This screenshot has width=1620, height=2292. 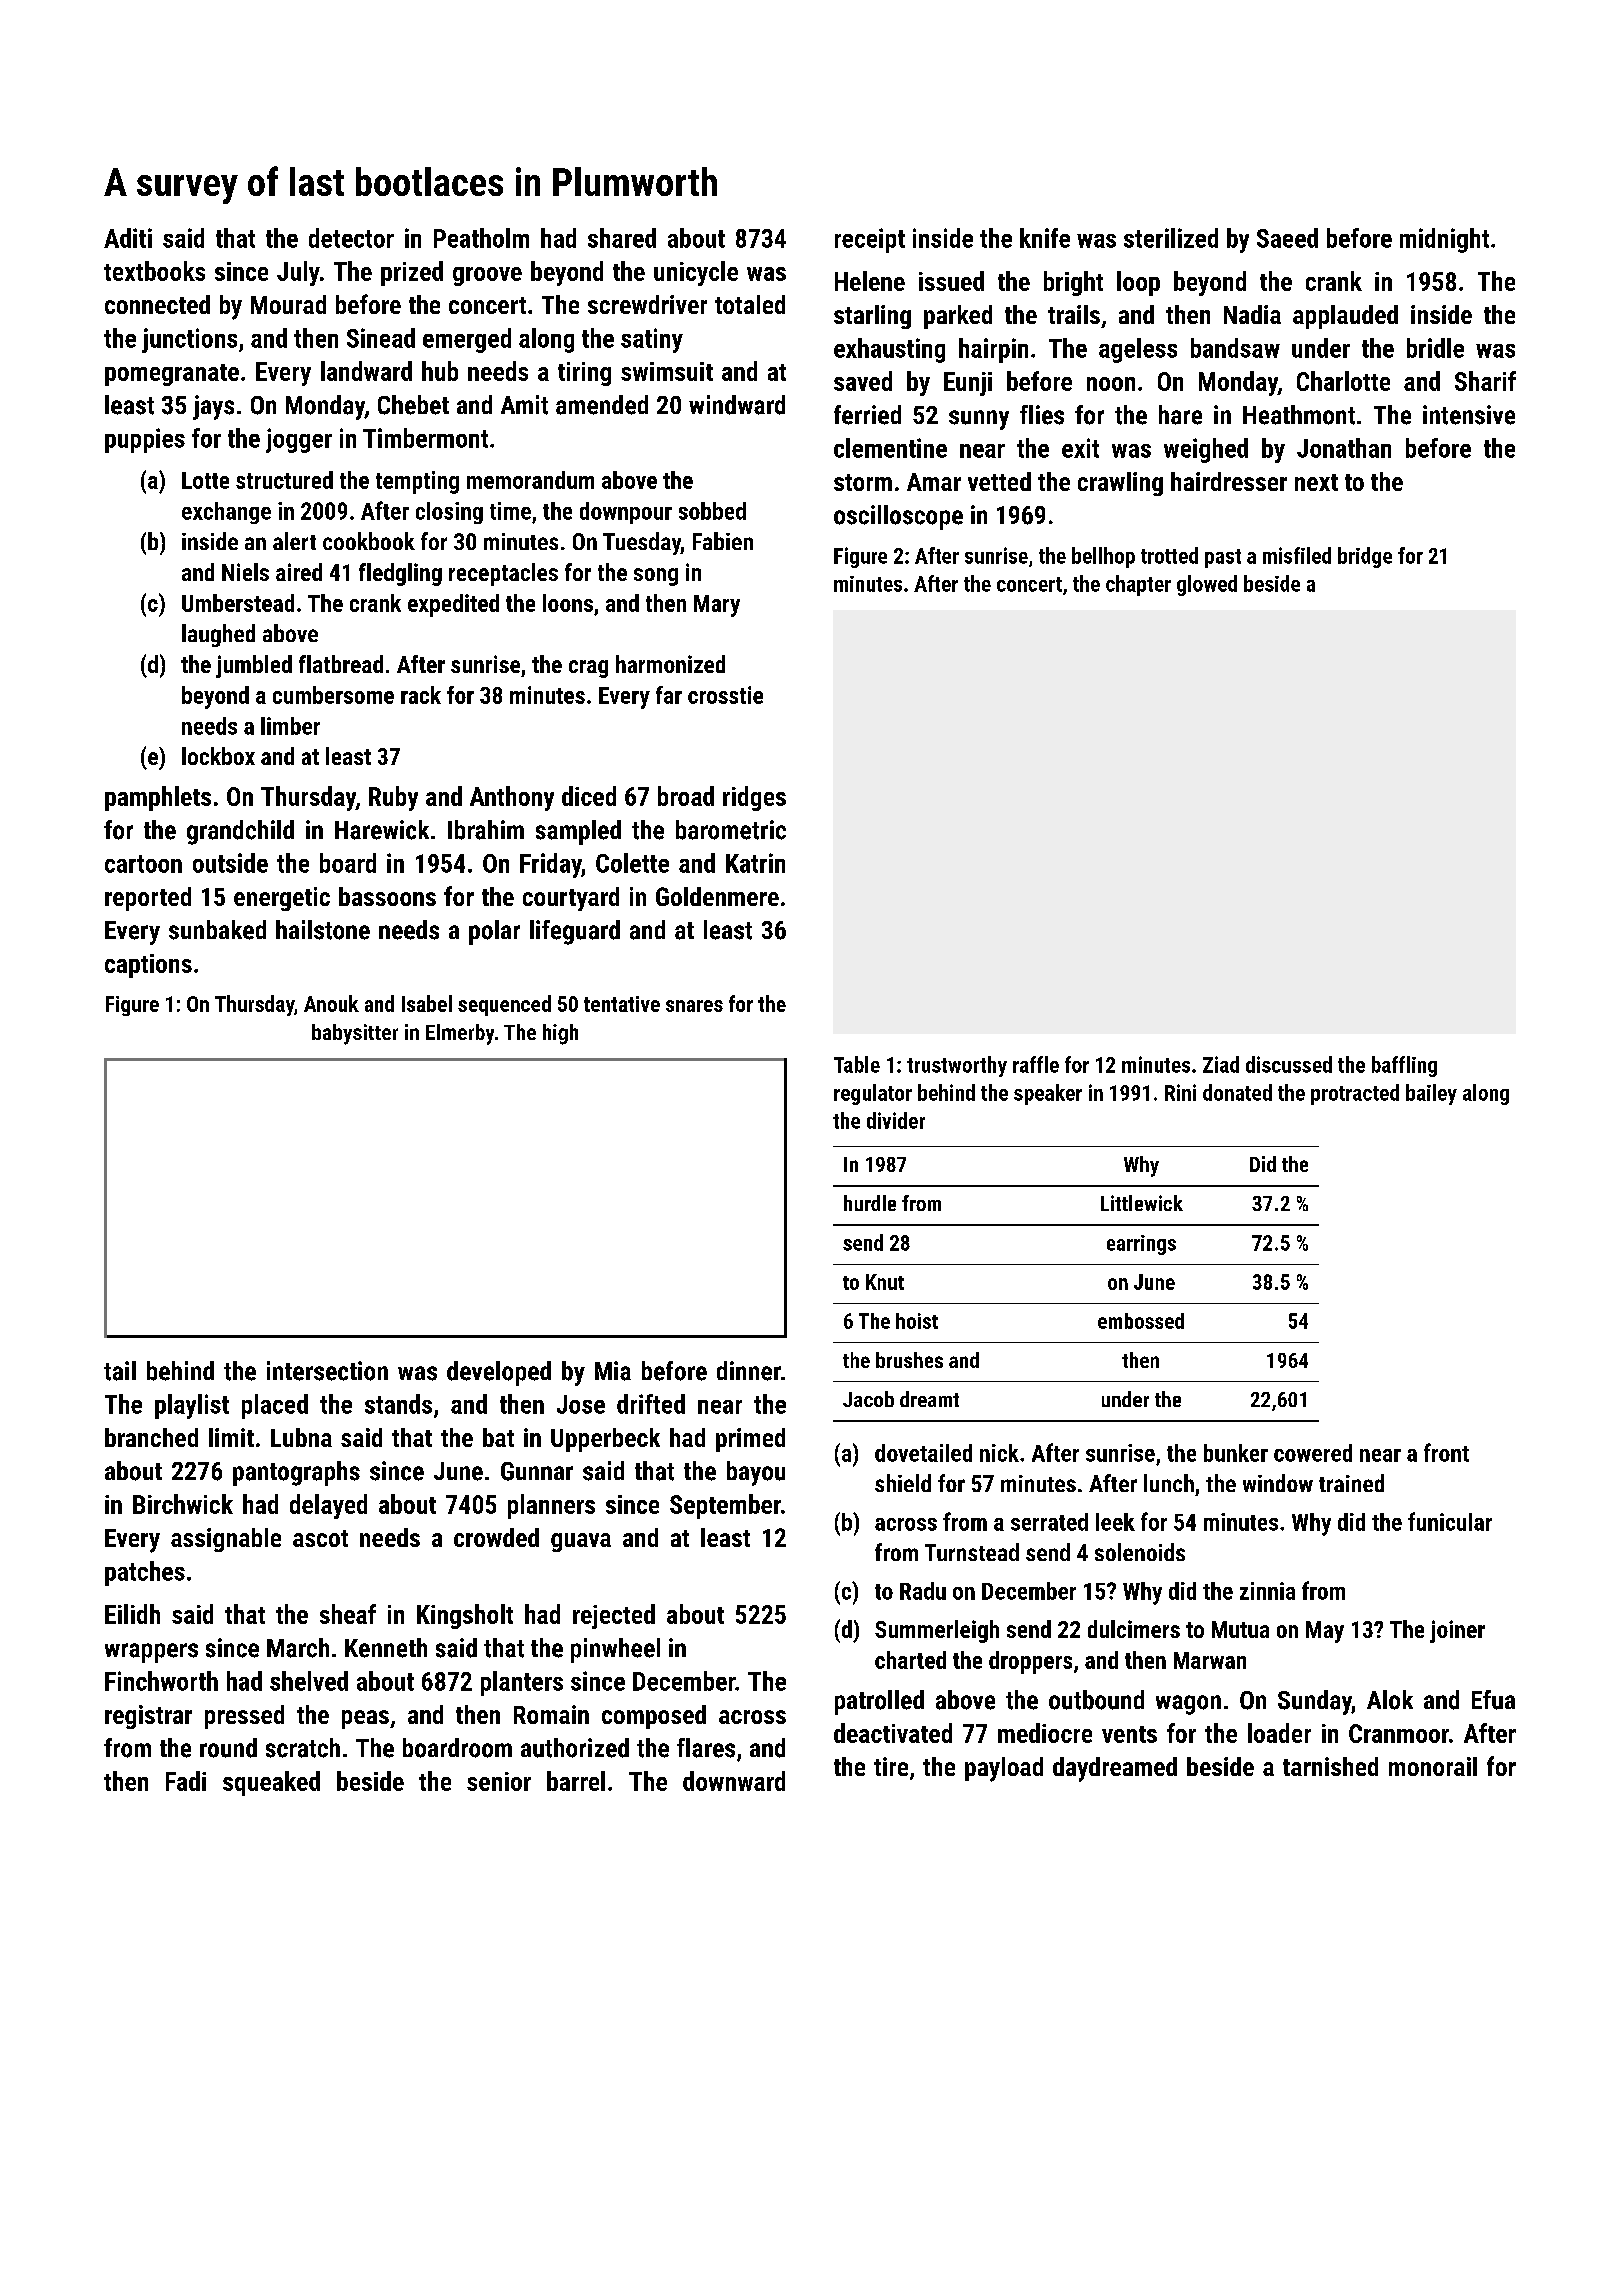 What do you see at coordinates (951, 281) in the screenshot?
I see `issued` at bounding box center [951, 281].
